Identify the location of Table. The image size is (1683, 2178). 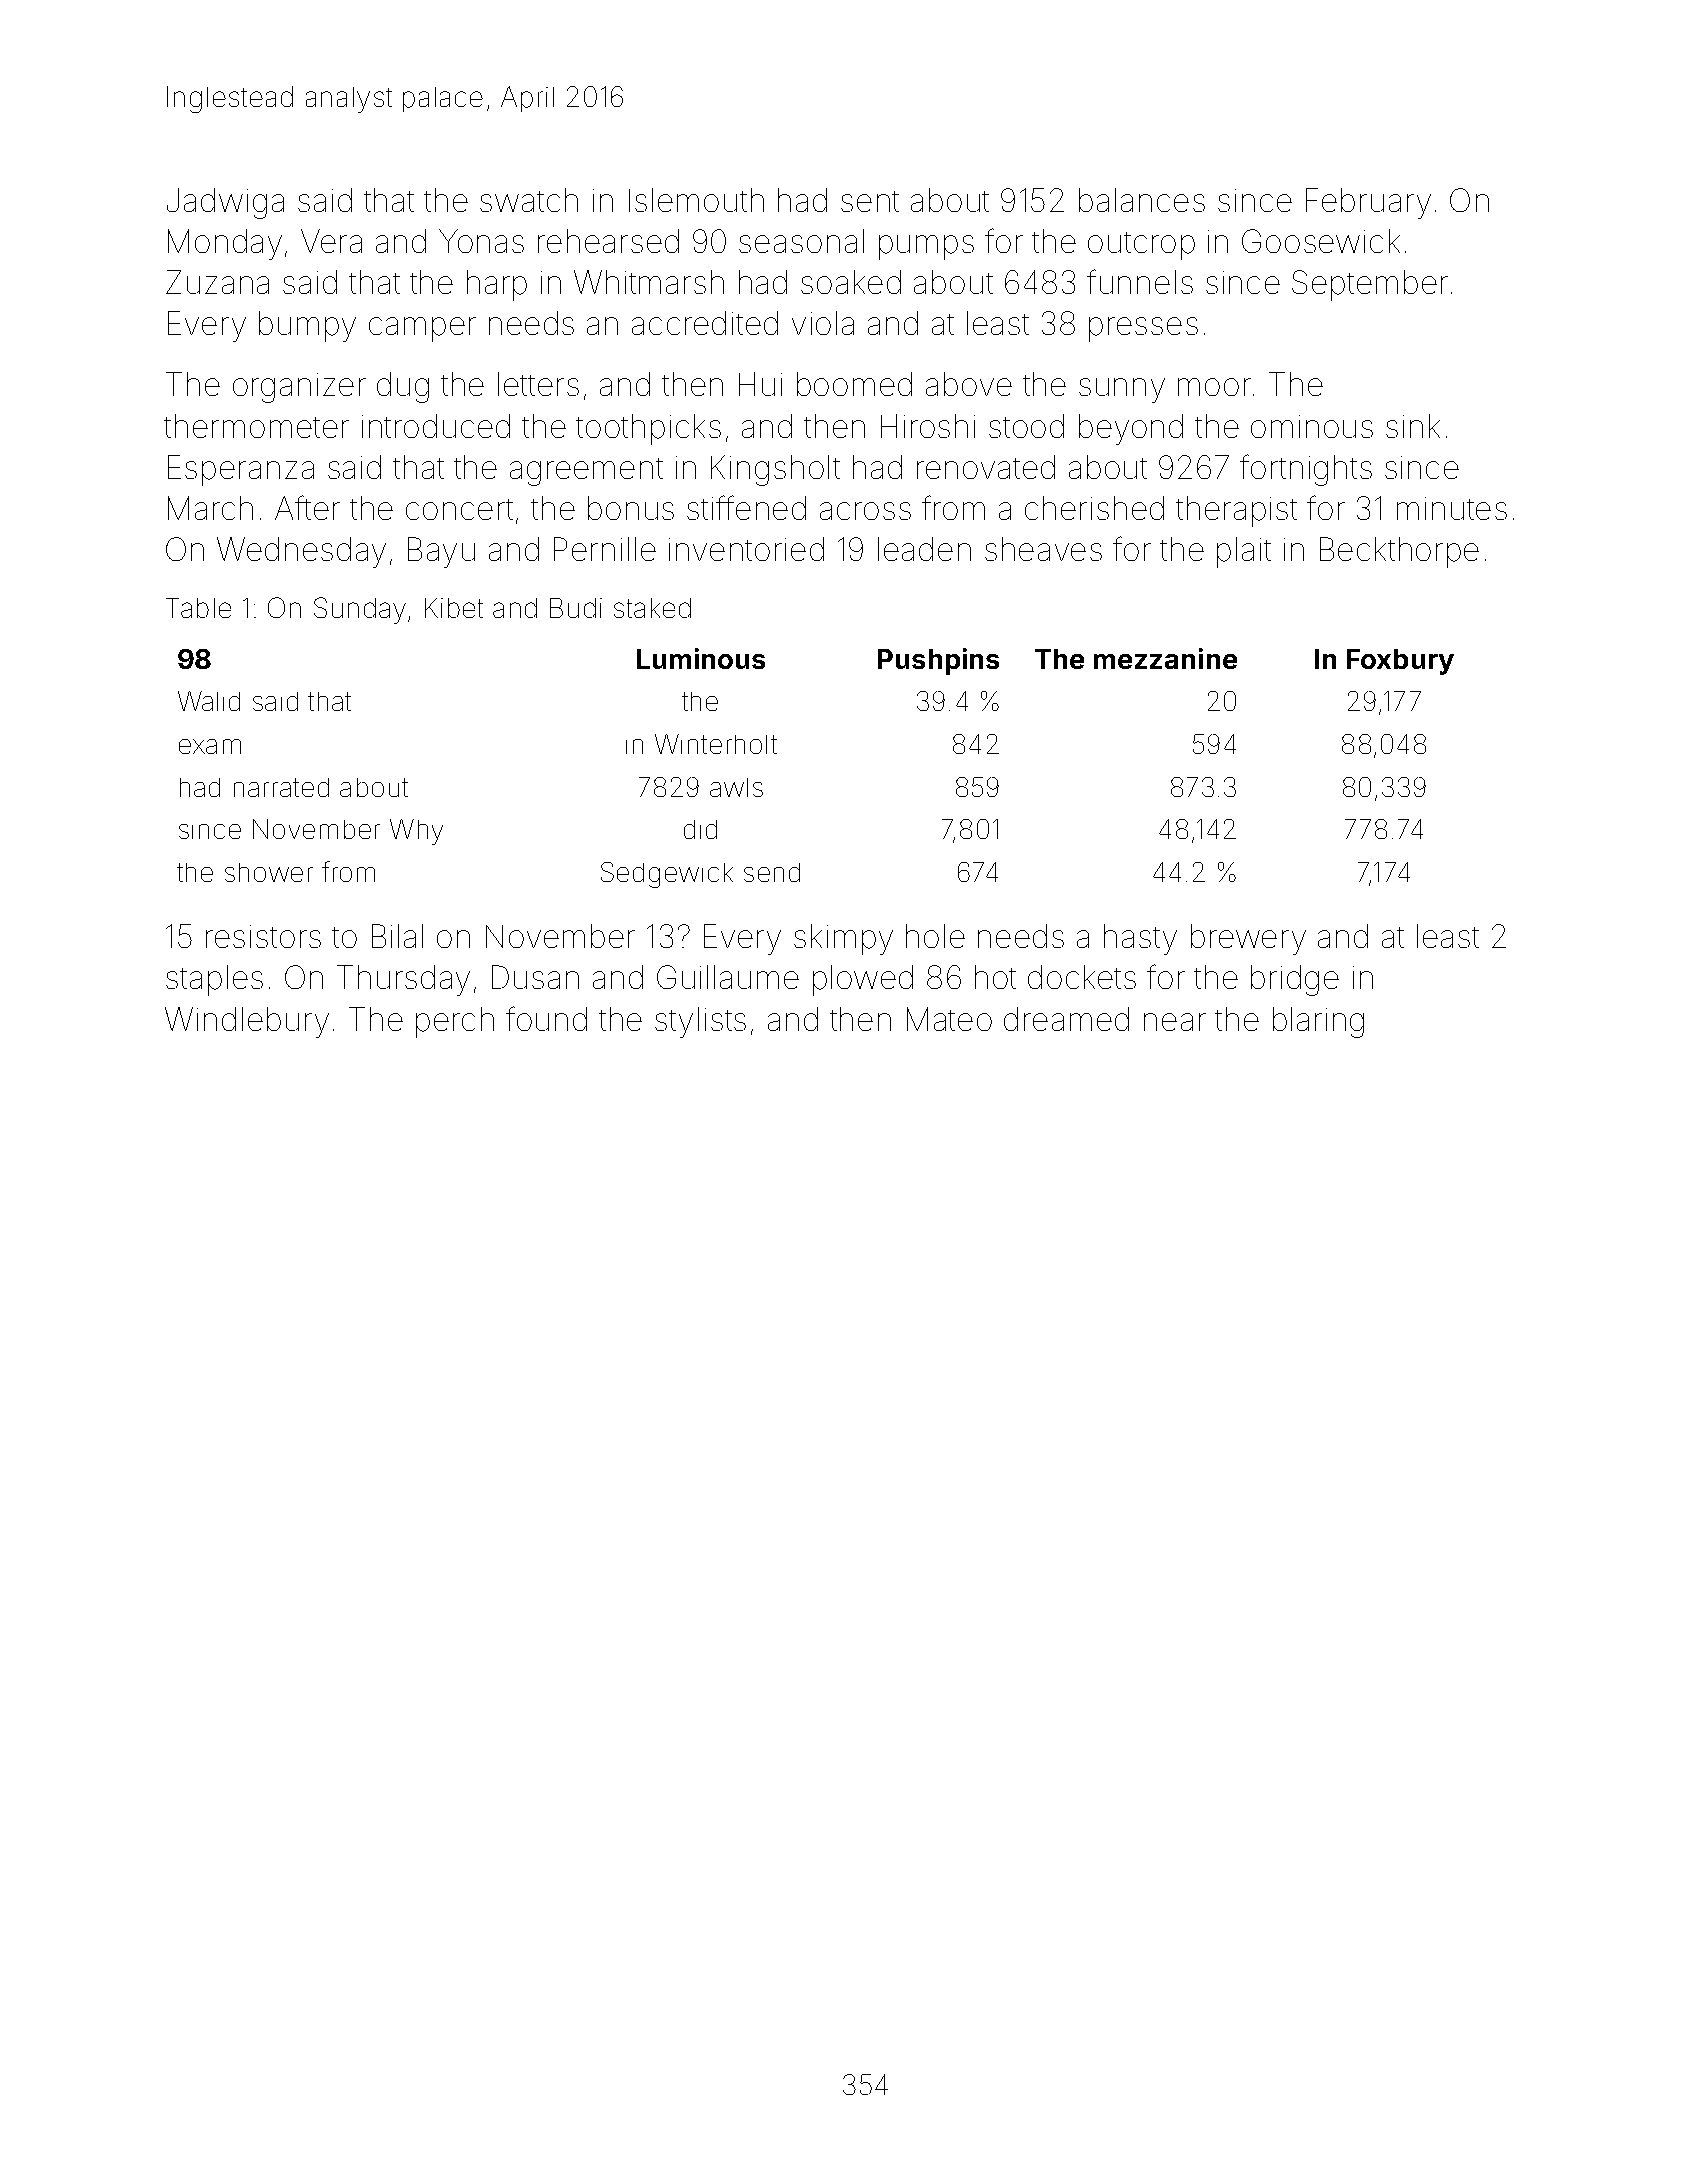
(198, 608).
